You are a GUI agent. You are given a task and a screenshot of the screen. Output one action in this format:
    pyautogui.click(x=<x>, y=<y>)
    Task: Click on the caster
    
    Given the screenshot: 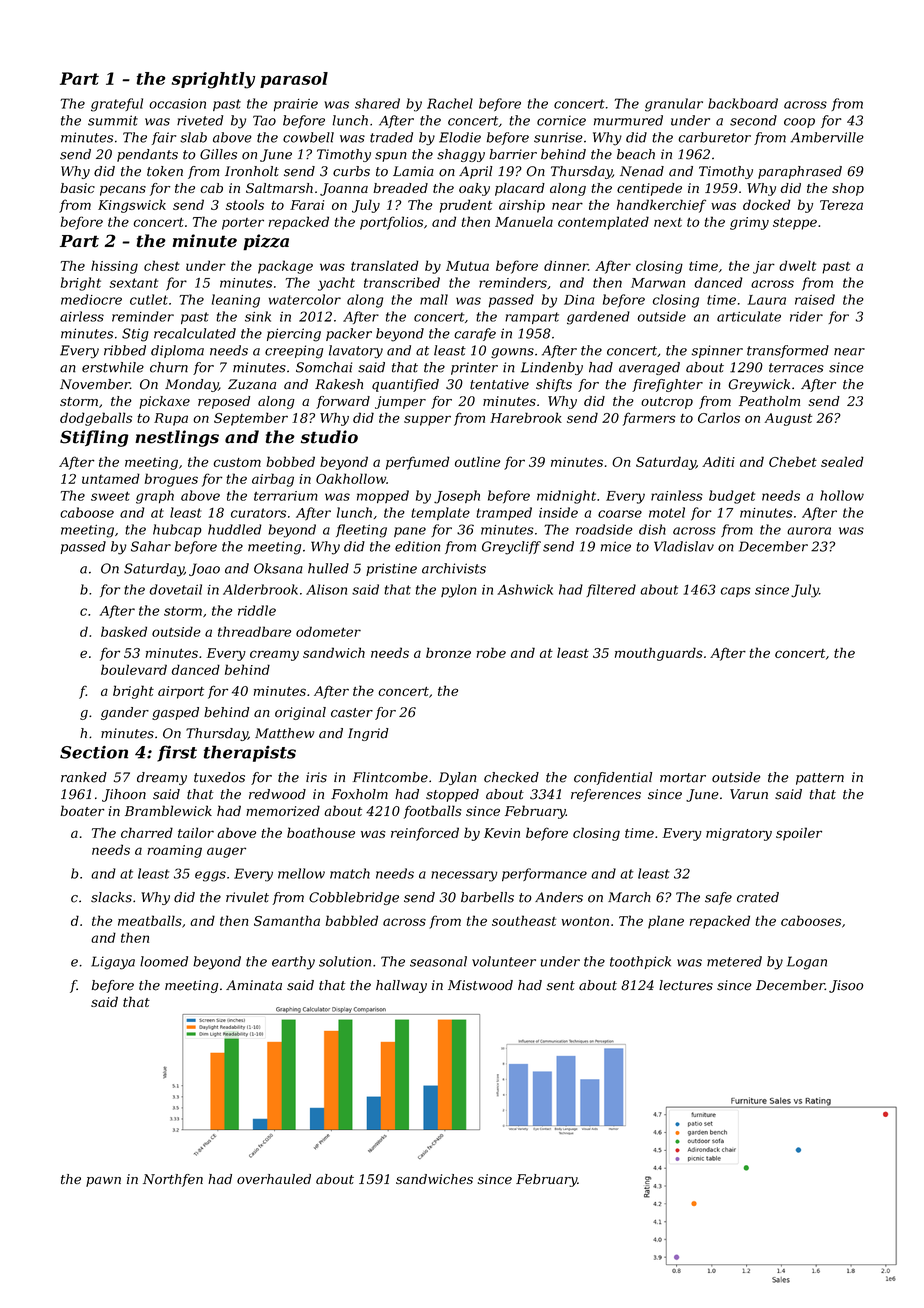 What is the action you would take?
    pyautogui.click(x=352, y=713)
